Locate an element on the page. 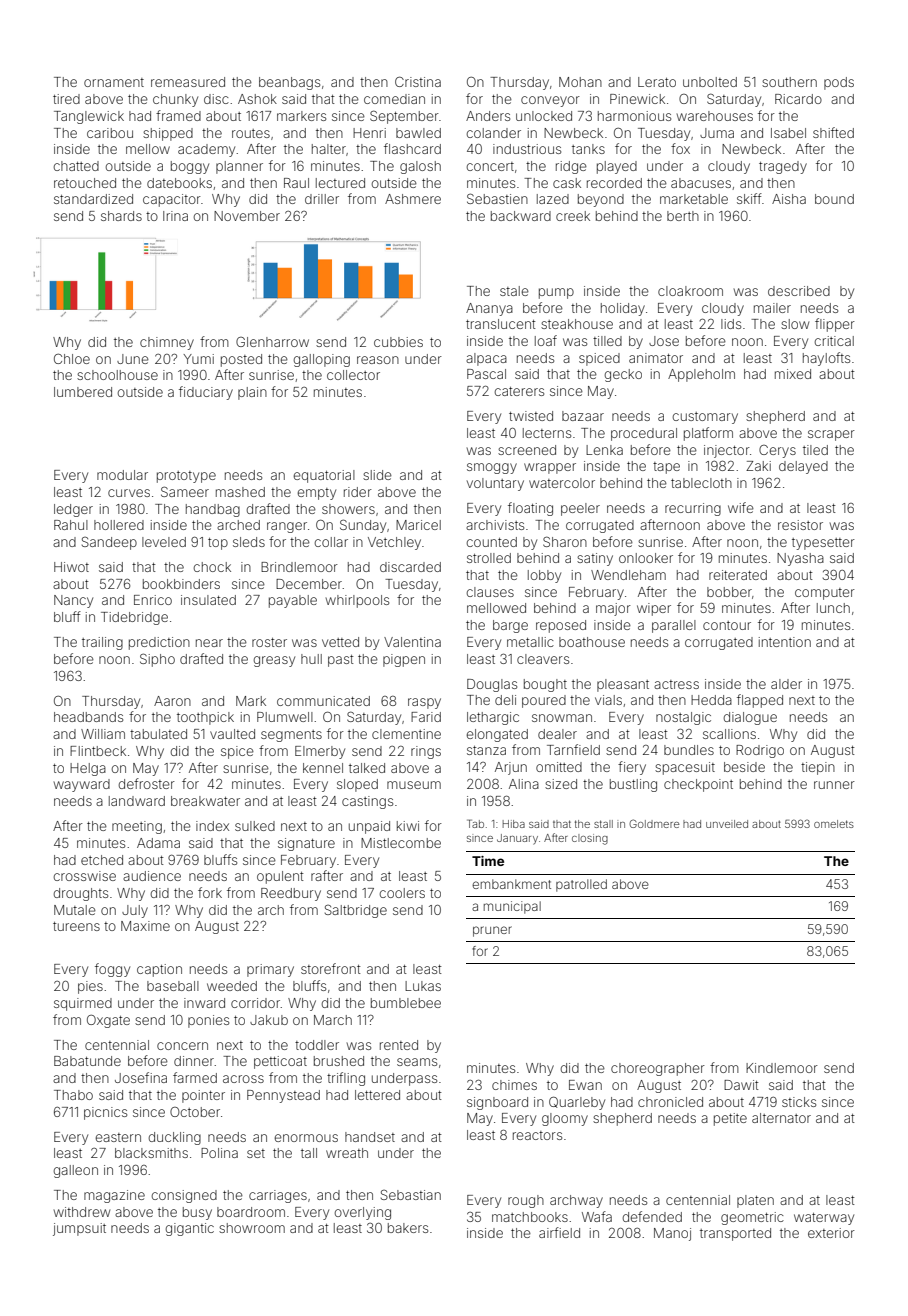 The height and width of the document is (1316, 908). segments is located at coordinates (291, 736).
